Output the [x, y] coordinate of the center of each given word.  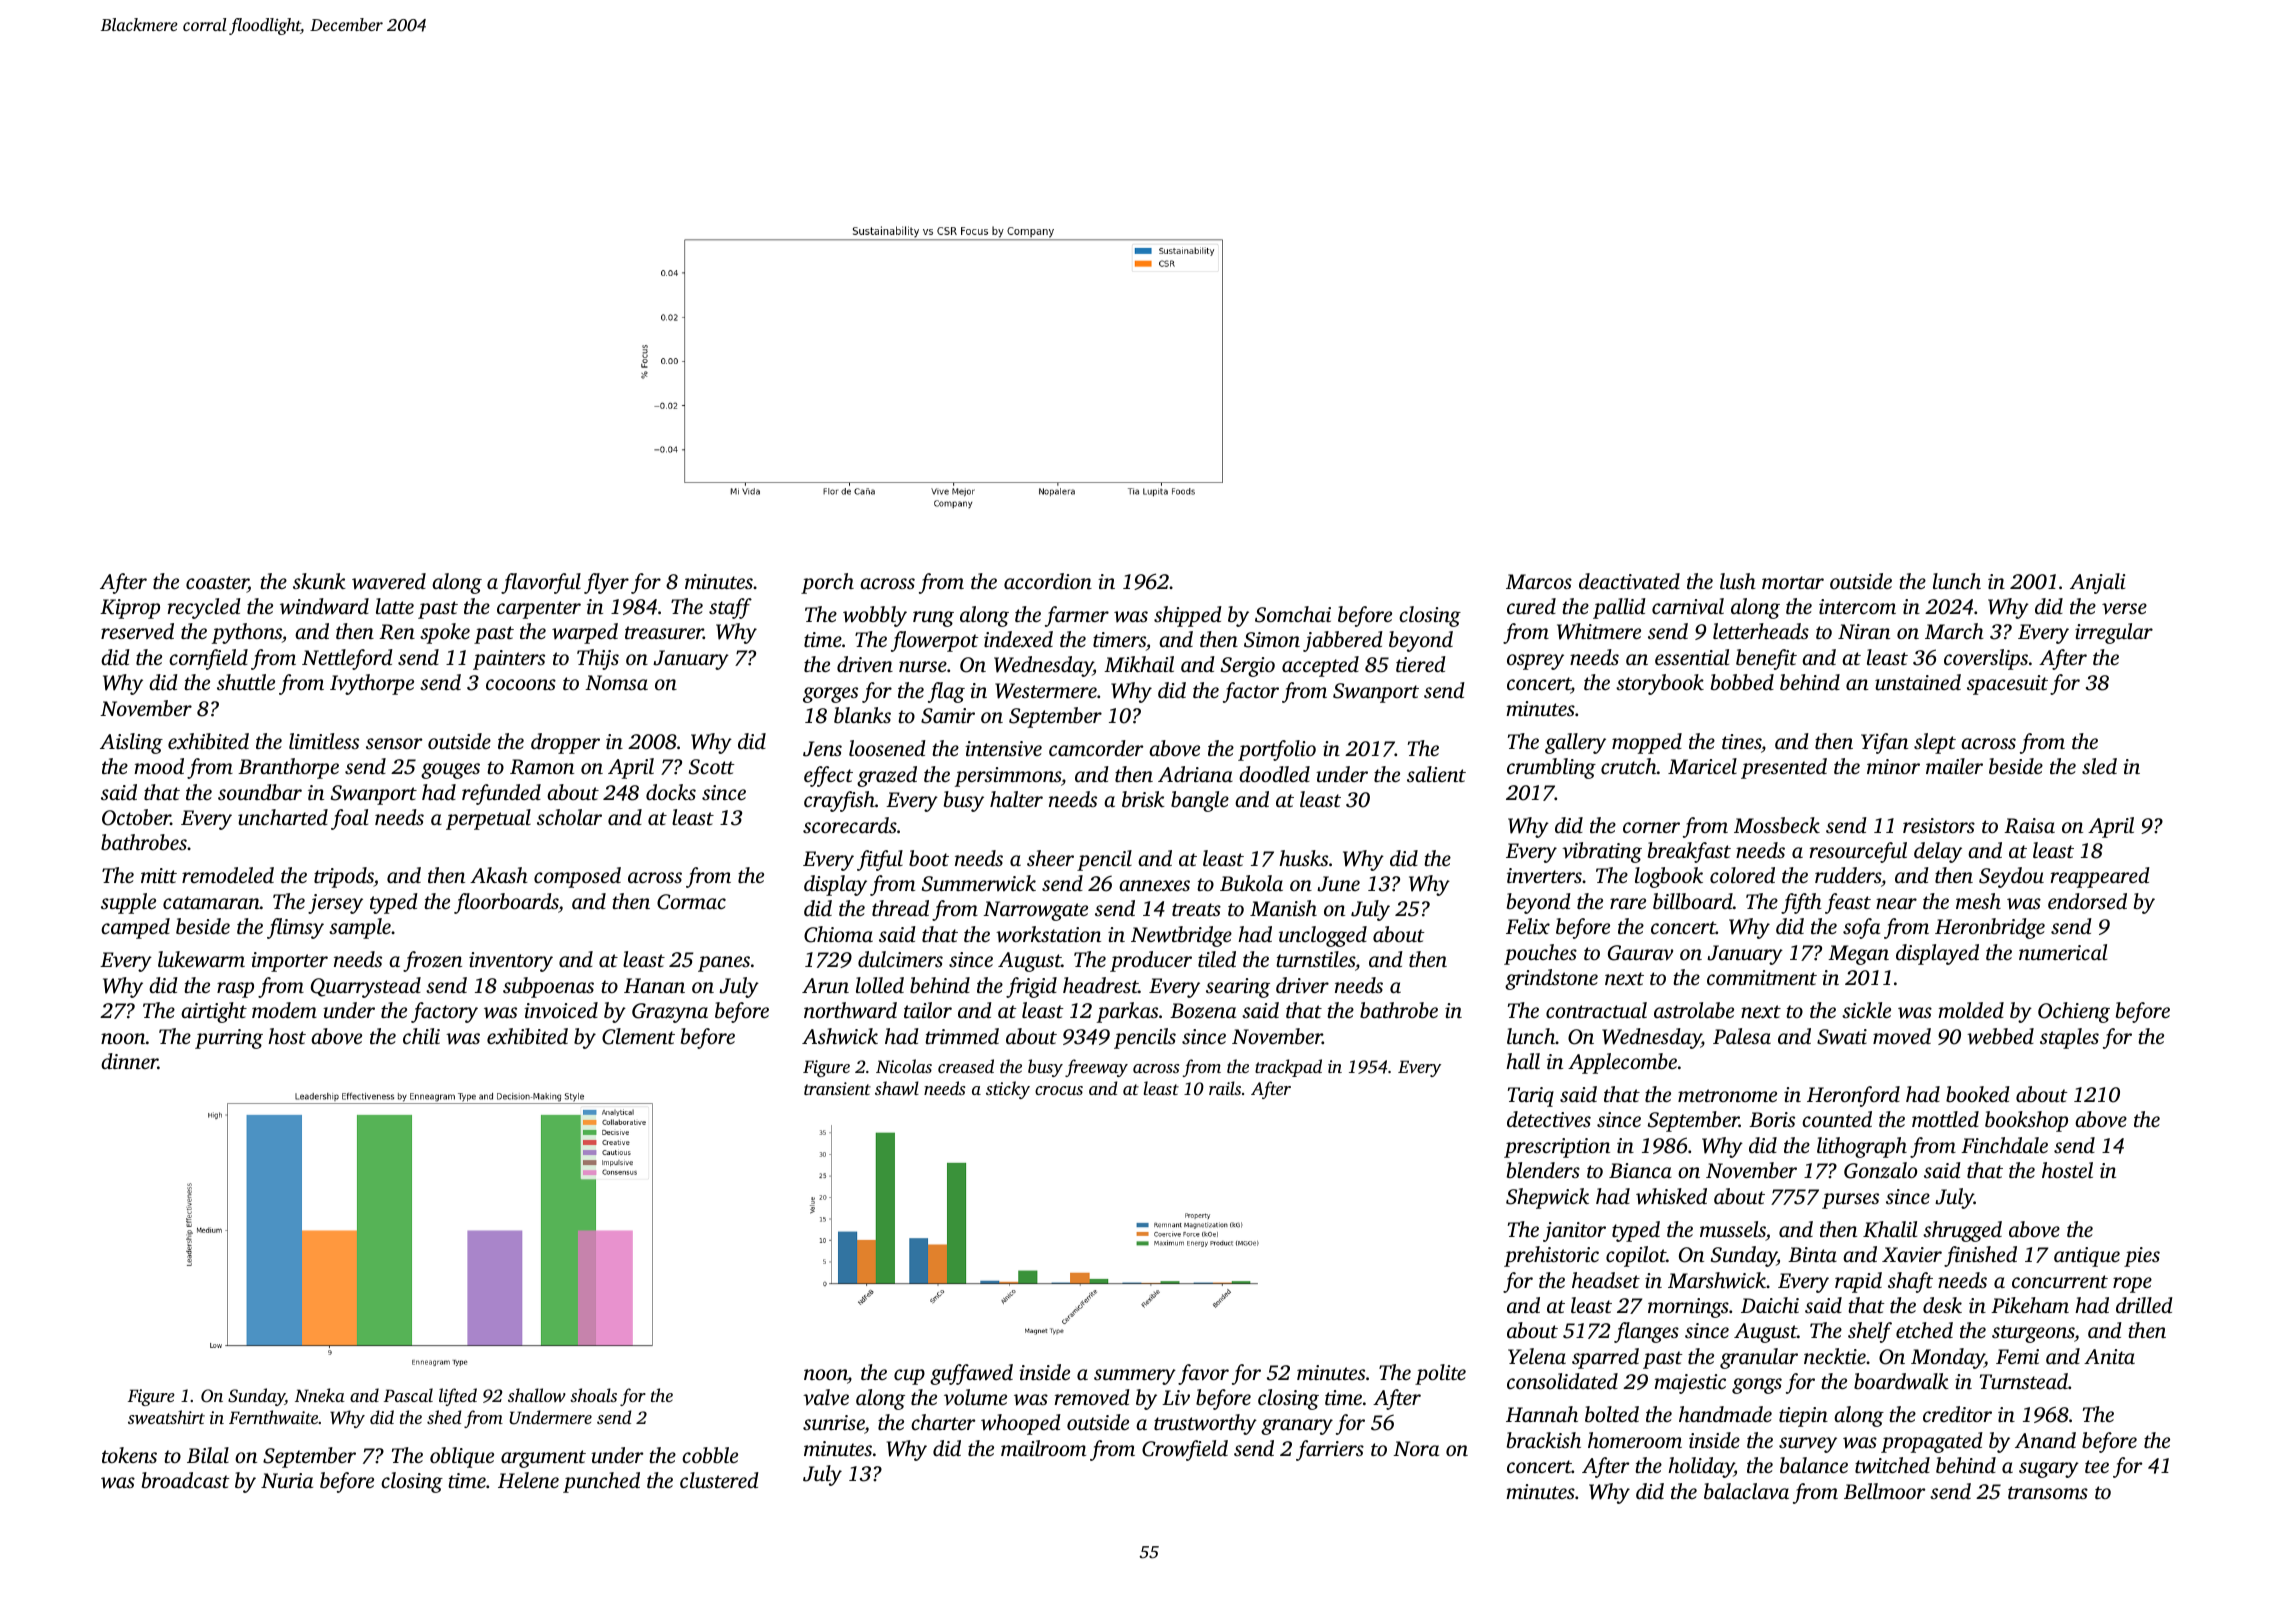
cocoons [521, 684]
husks [1303, 858]
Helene [528, 1480]
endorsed [2087, 901]
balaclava [1746, 1491]
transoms [2048, 1492]
